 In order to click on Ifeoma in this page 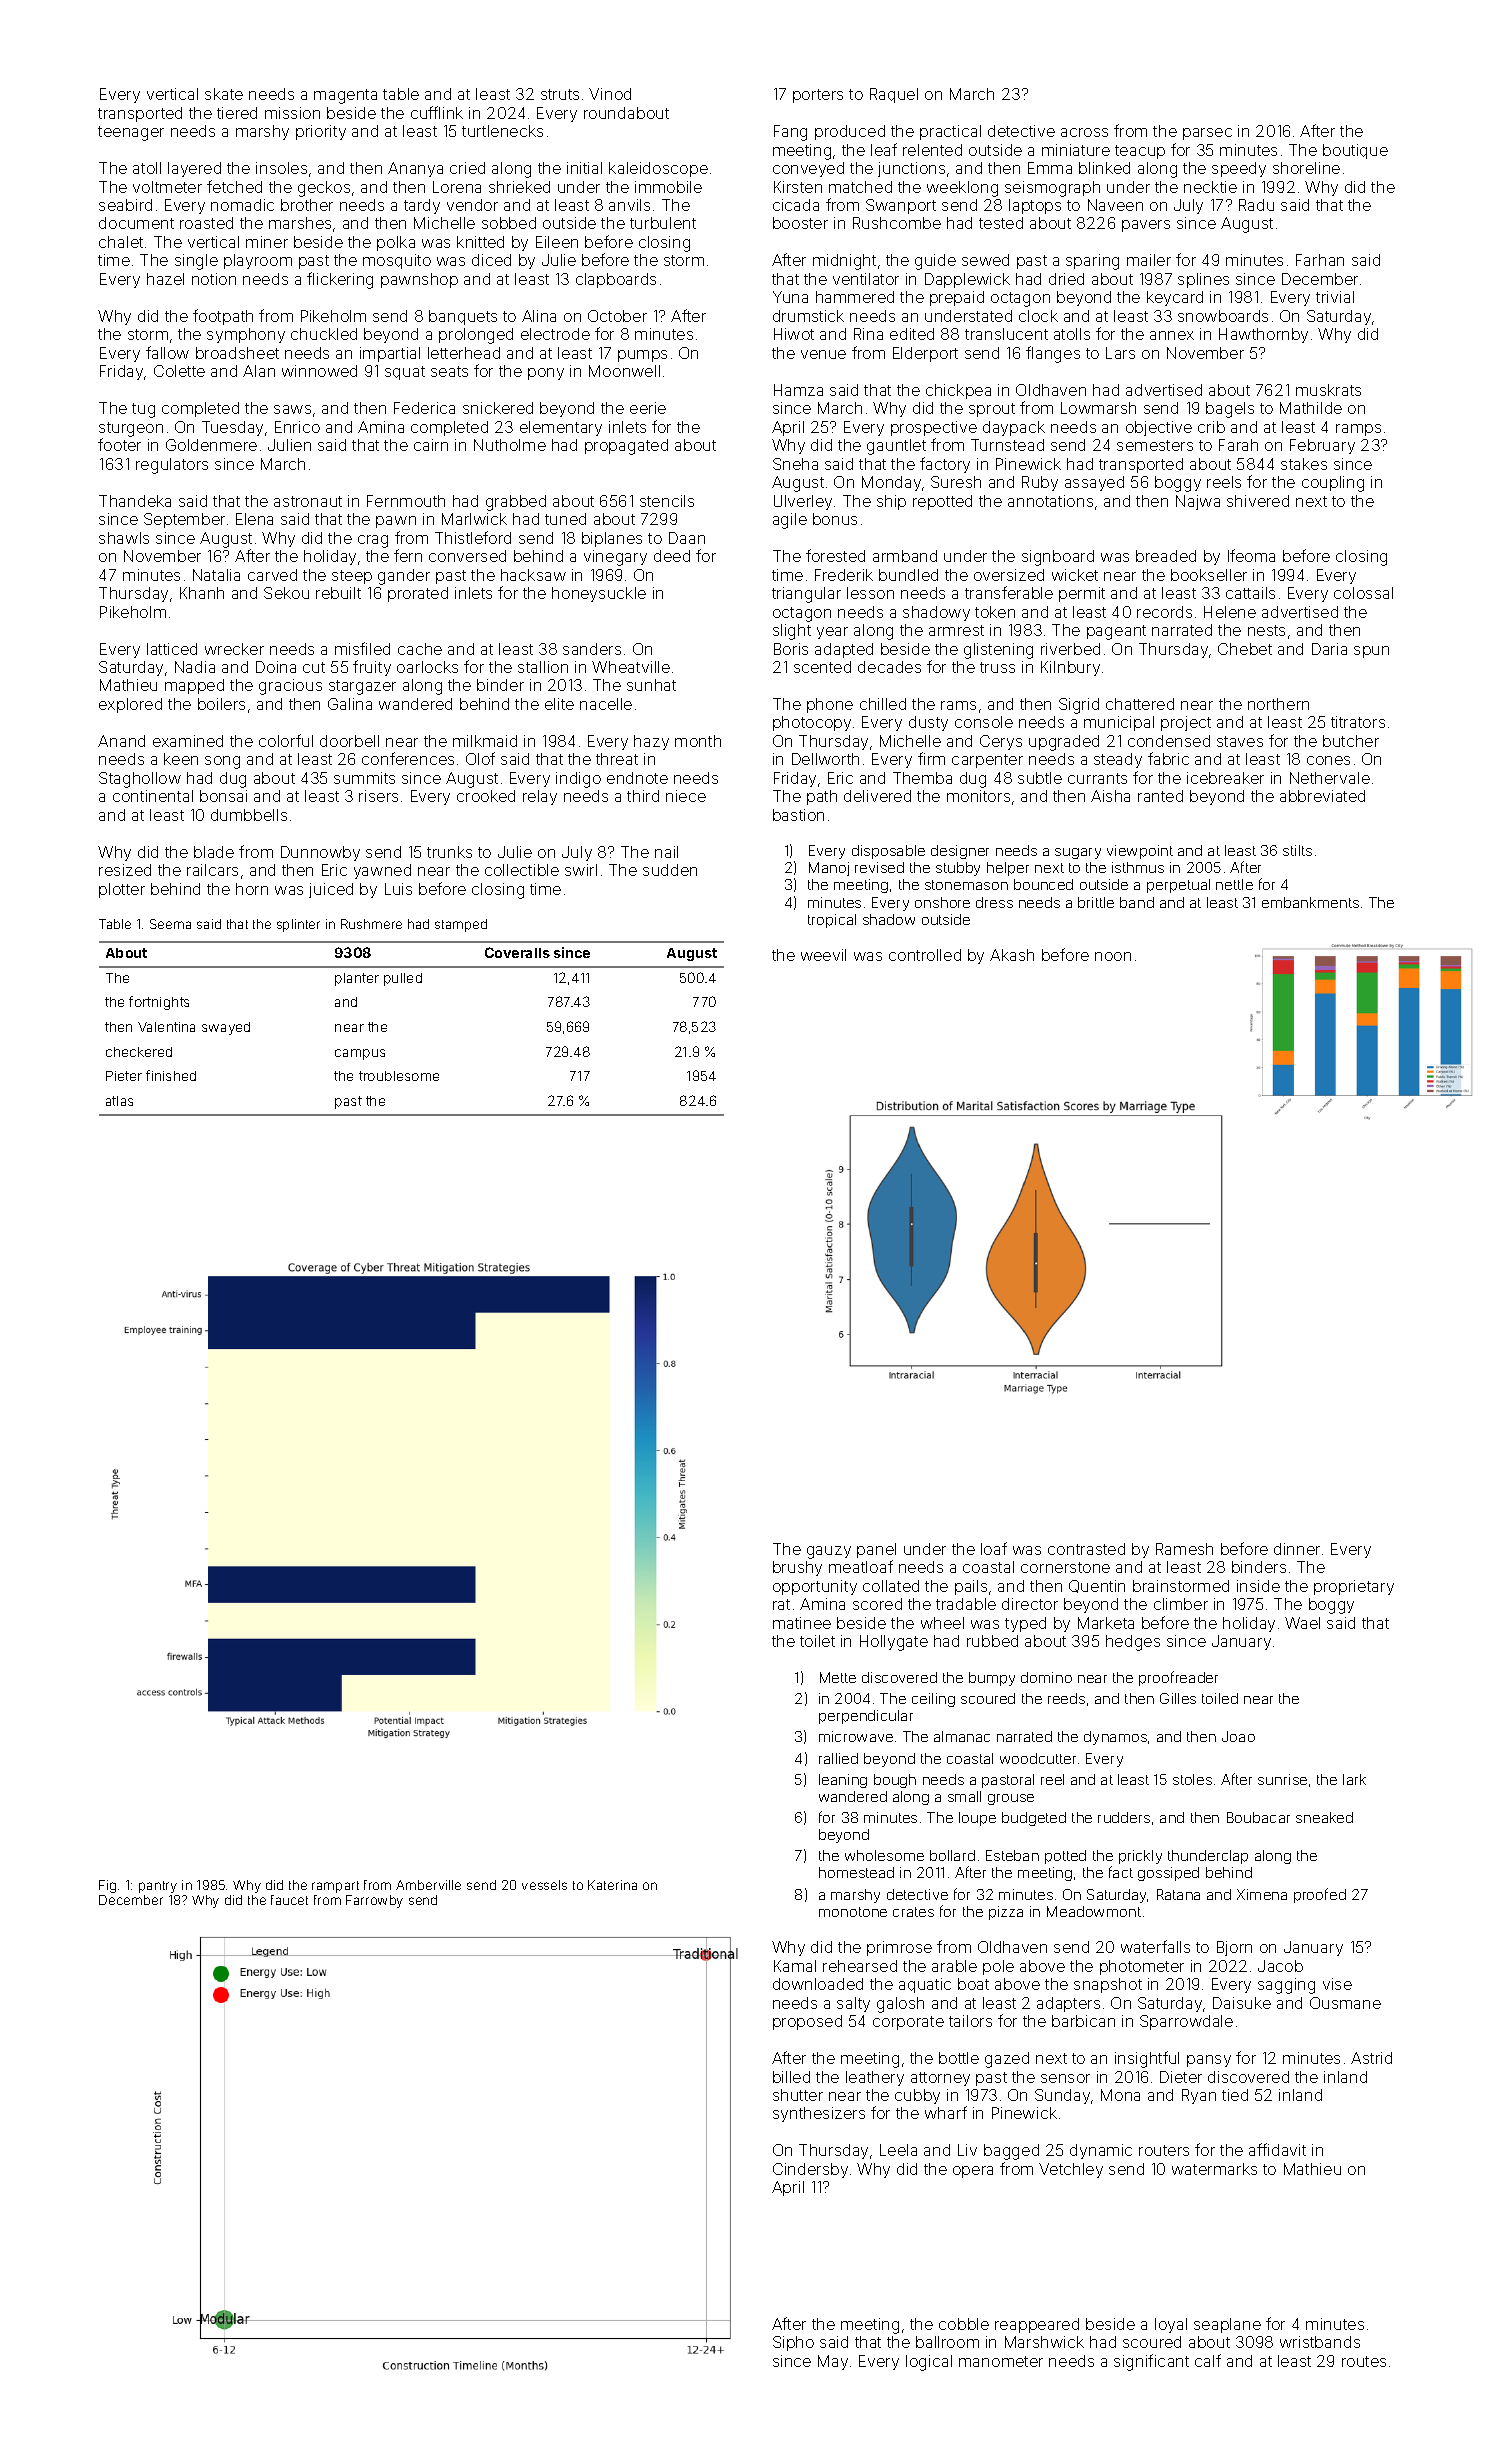, I will do `click(1251, 555)`.
